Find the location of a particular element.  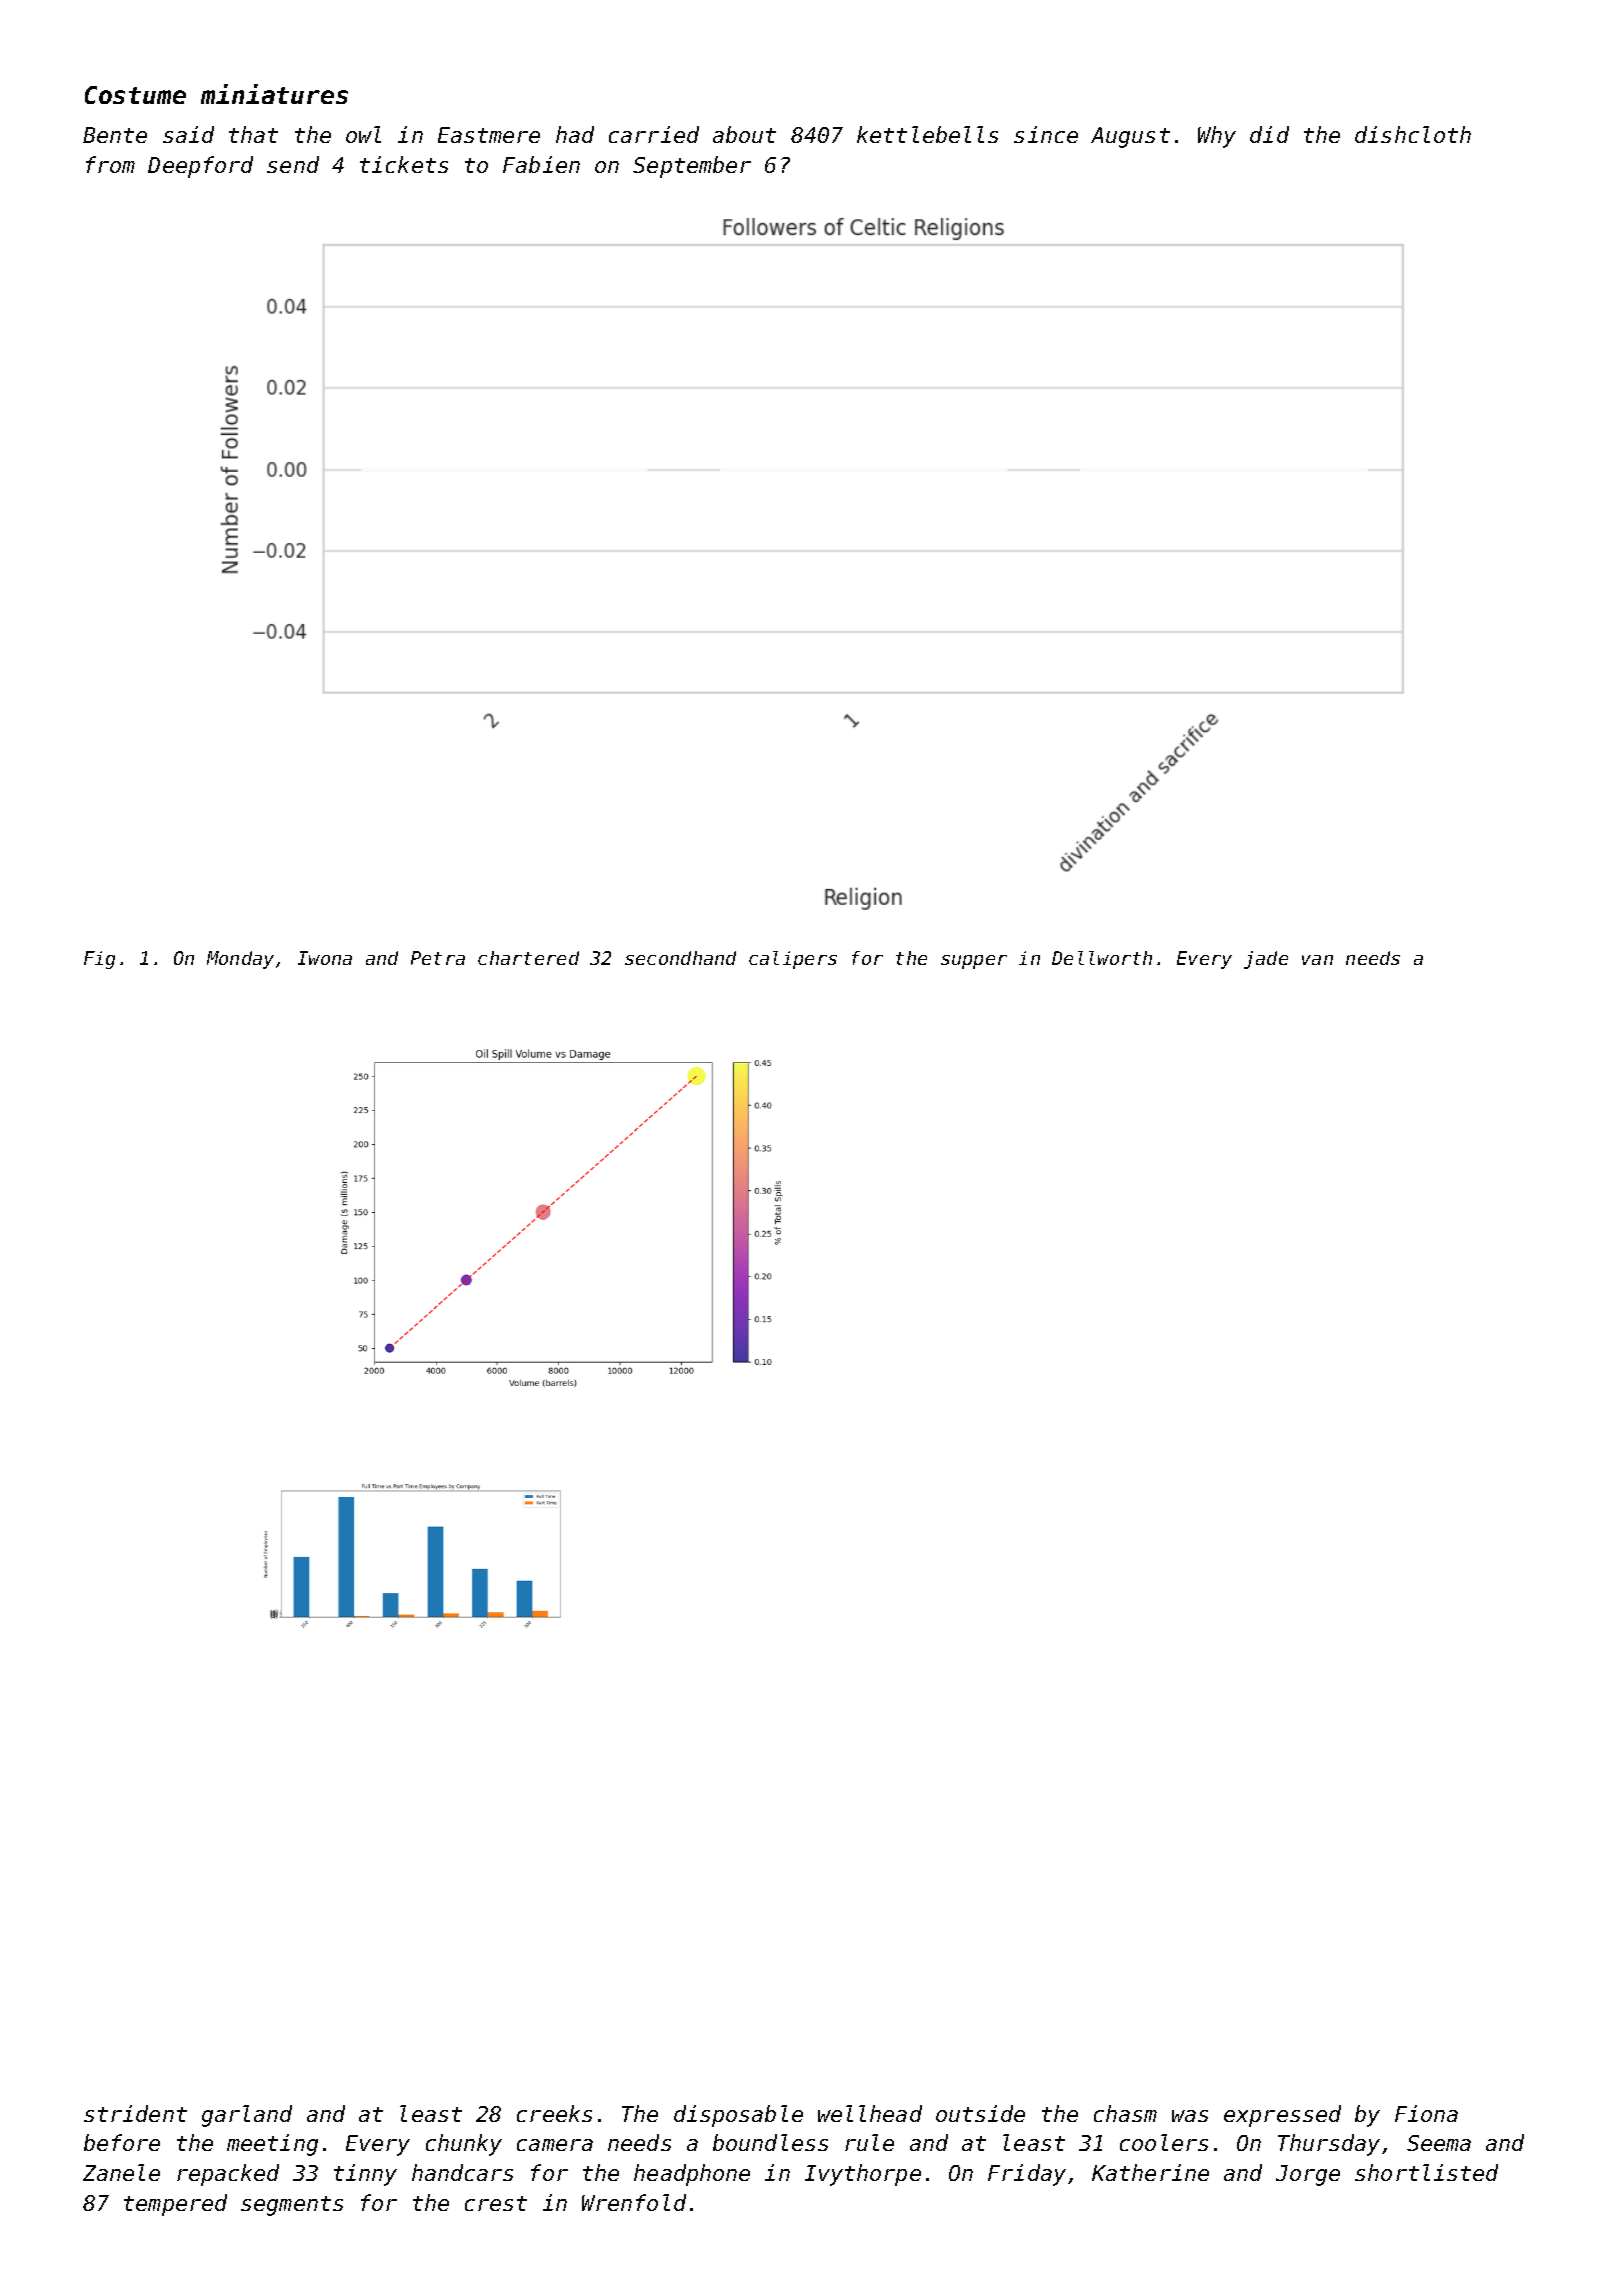

jade is located at coordinates (1266, 960).
